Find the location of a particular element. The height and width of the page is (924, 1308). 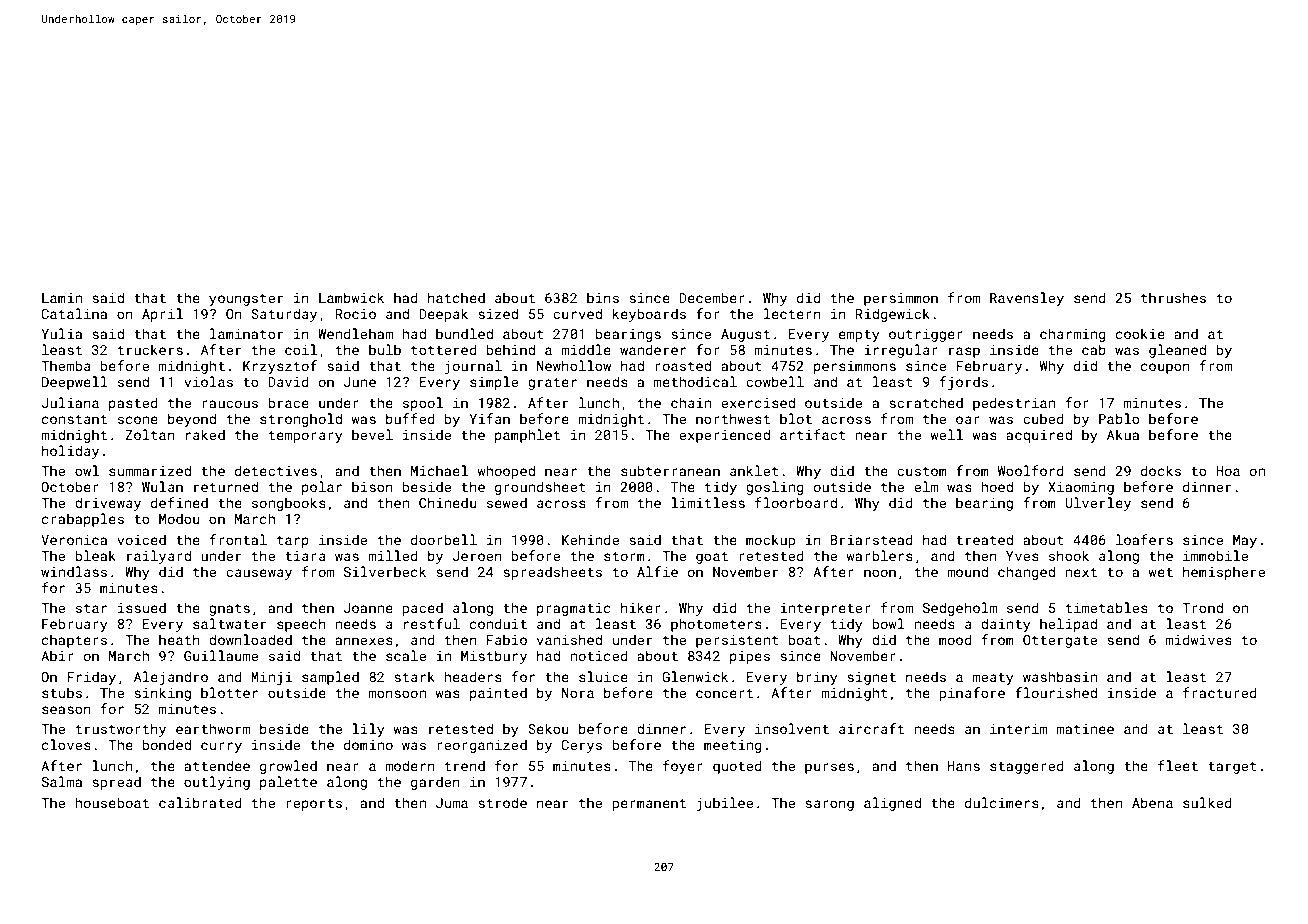

Michael is located at coordinates (439, 470).
